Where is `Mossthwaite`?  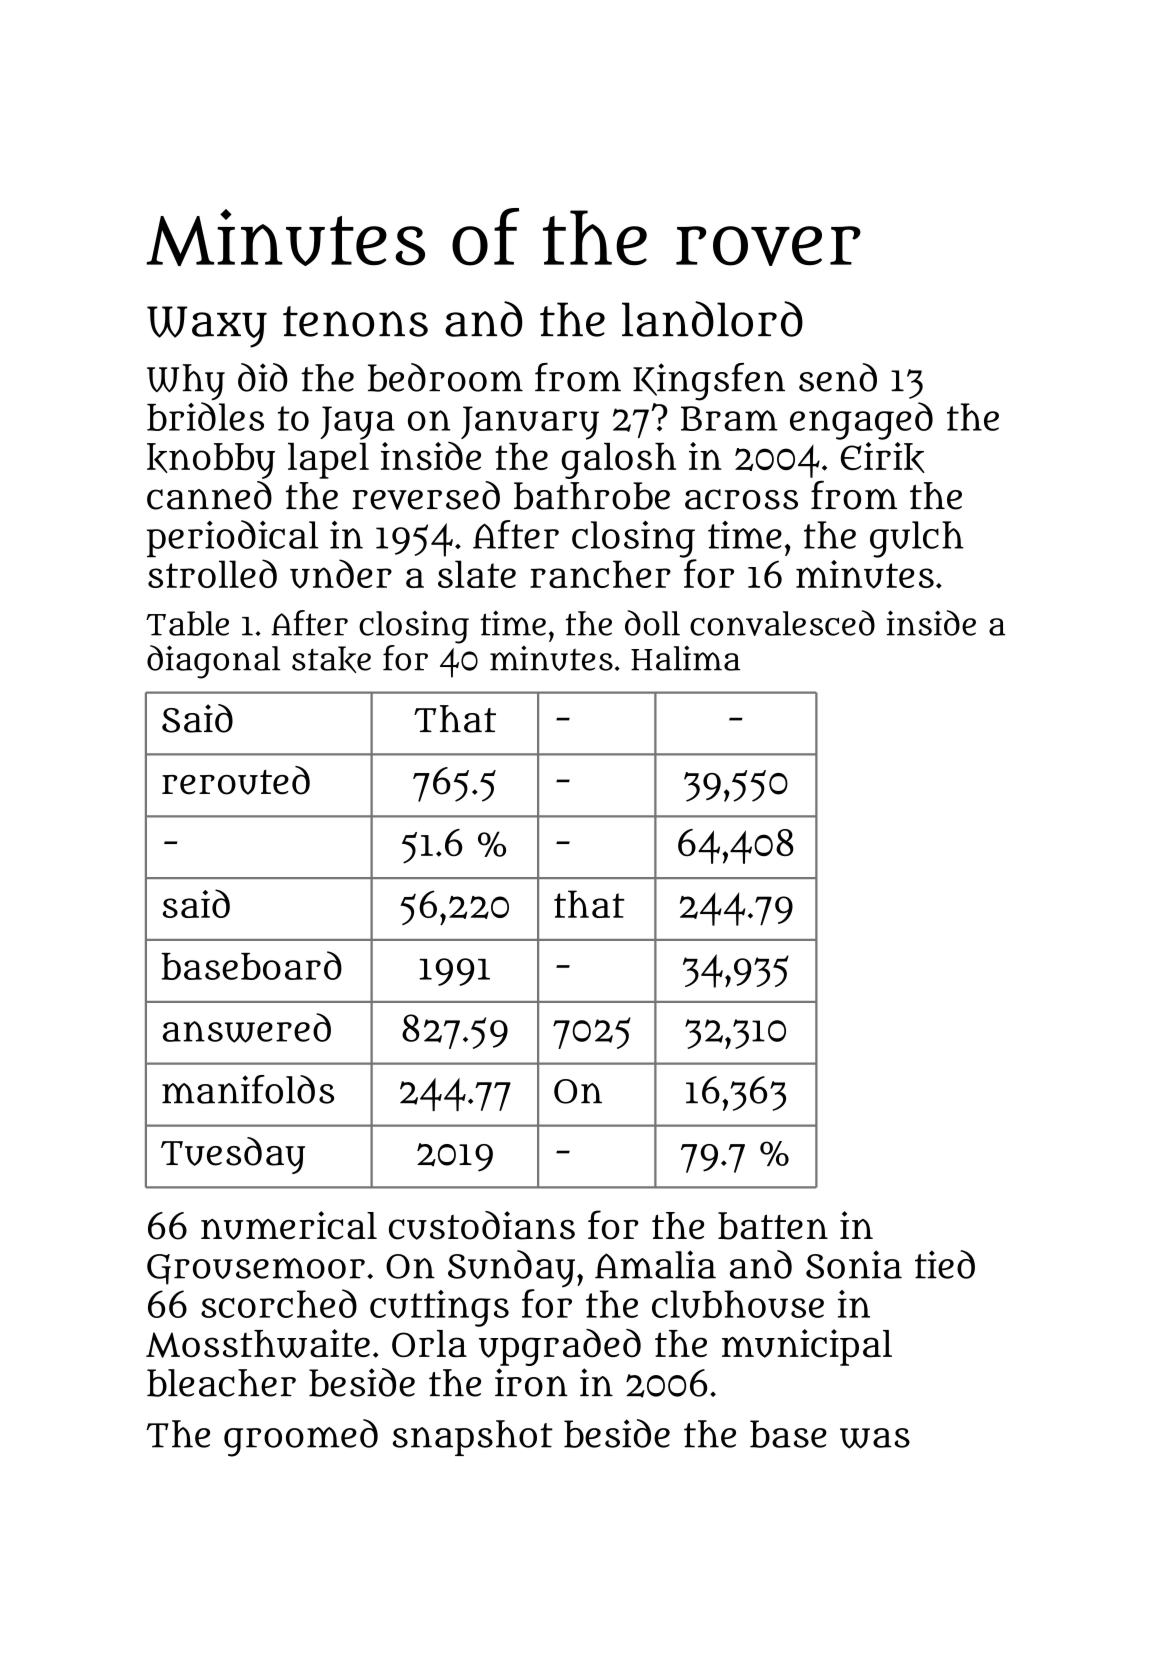
Mossthwaite is located at coordinates (258, 1343).
